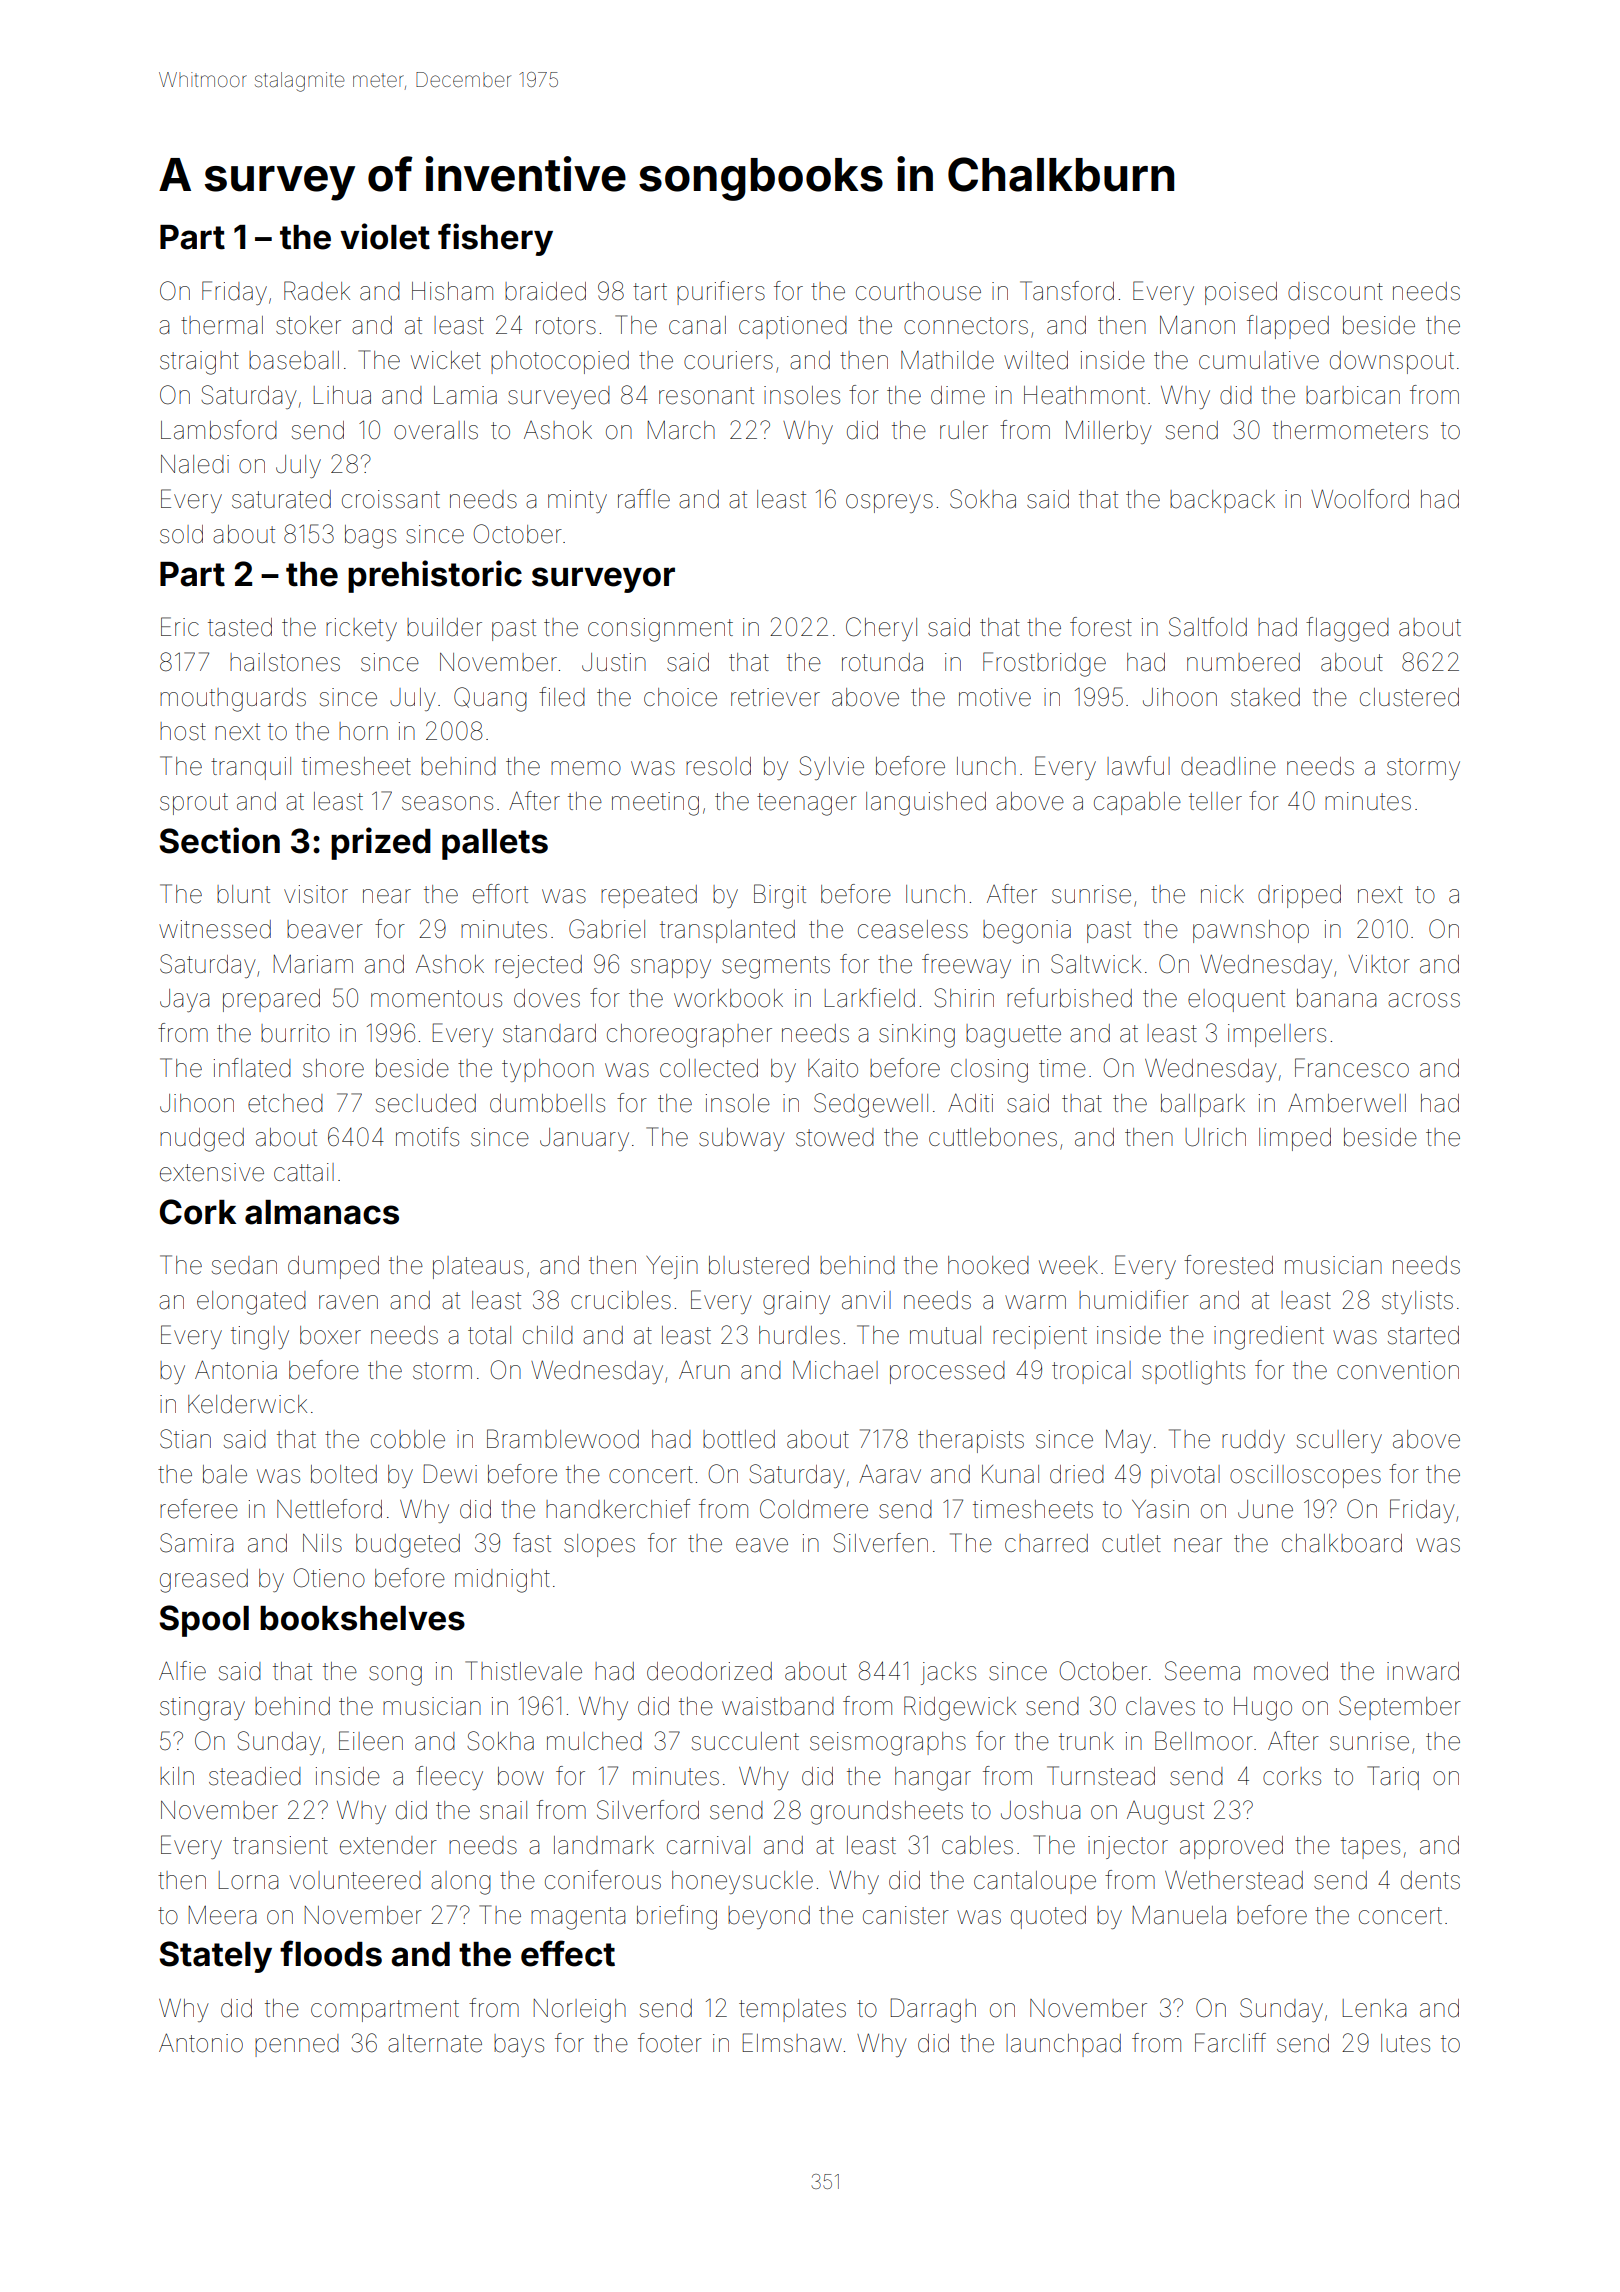  Describe the element at coordinates (721, 293) in the screenshot. I see `purifiers` at that location.
